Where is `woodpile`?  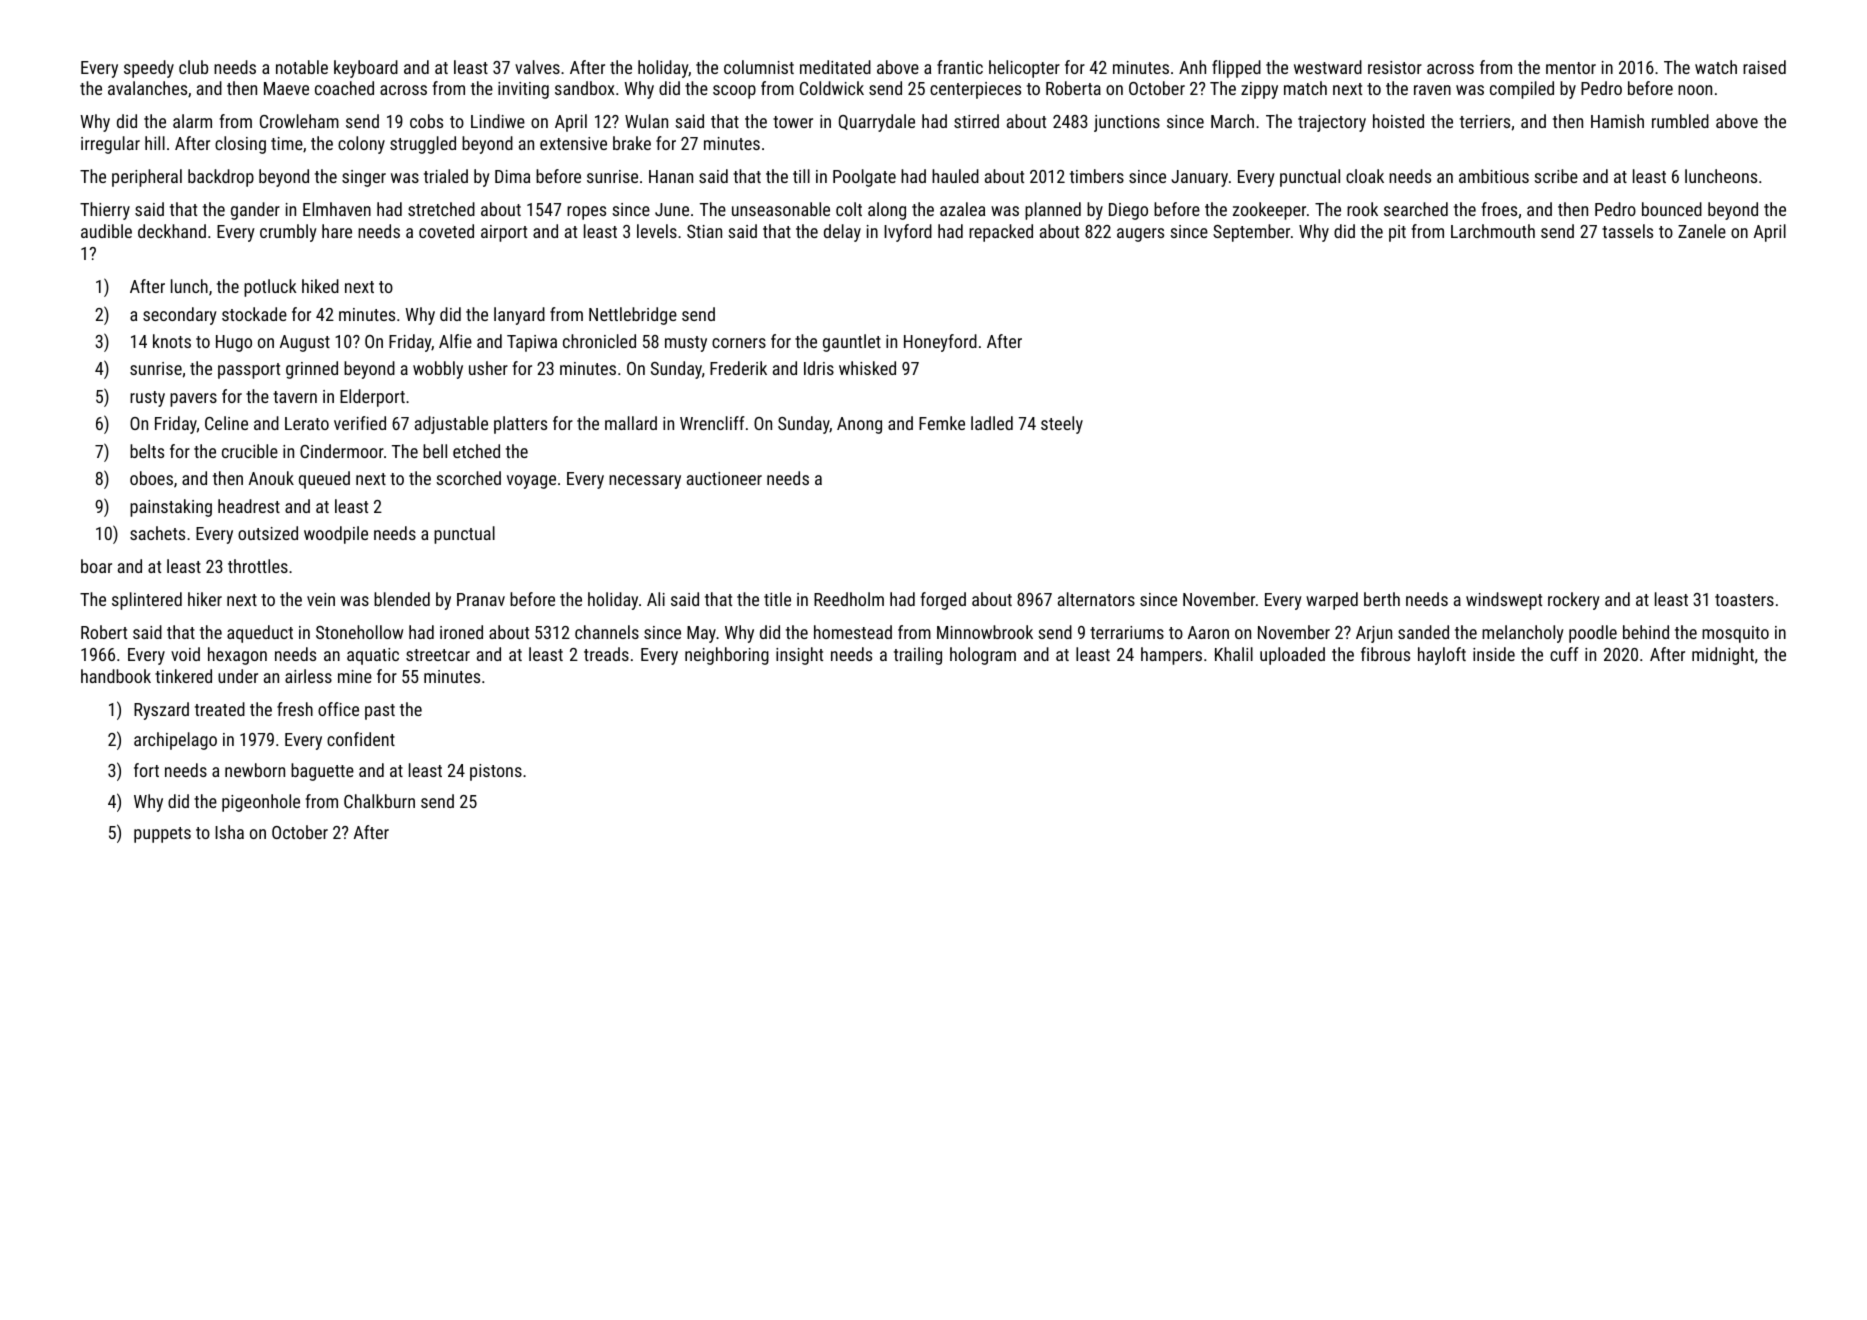 woodpile is located at coordinates (336, 535).
